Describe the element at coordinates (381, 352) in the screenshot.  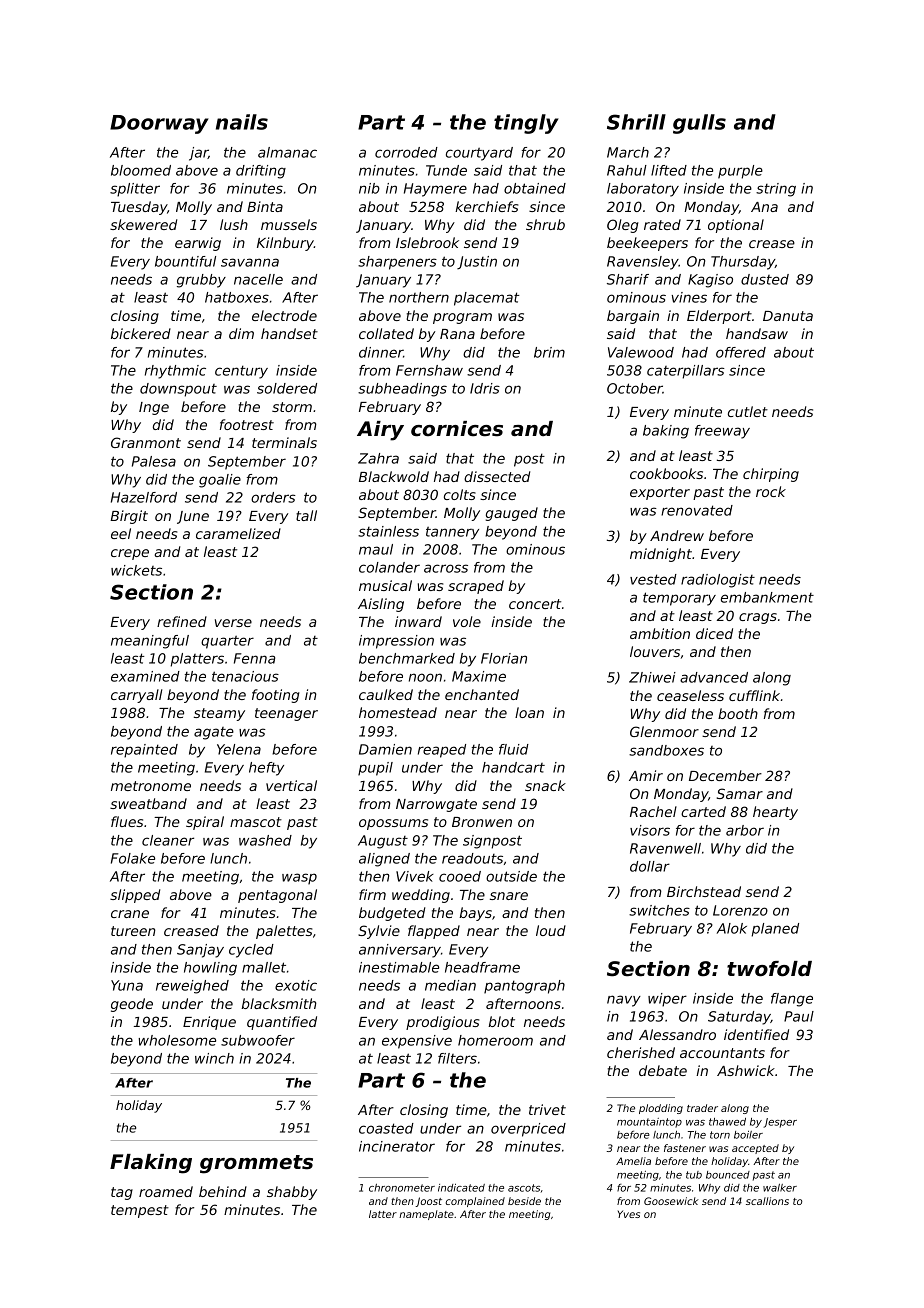
I see `dinner` at that location.
